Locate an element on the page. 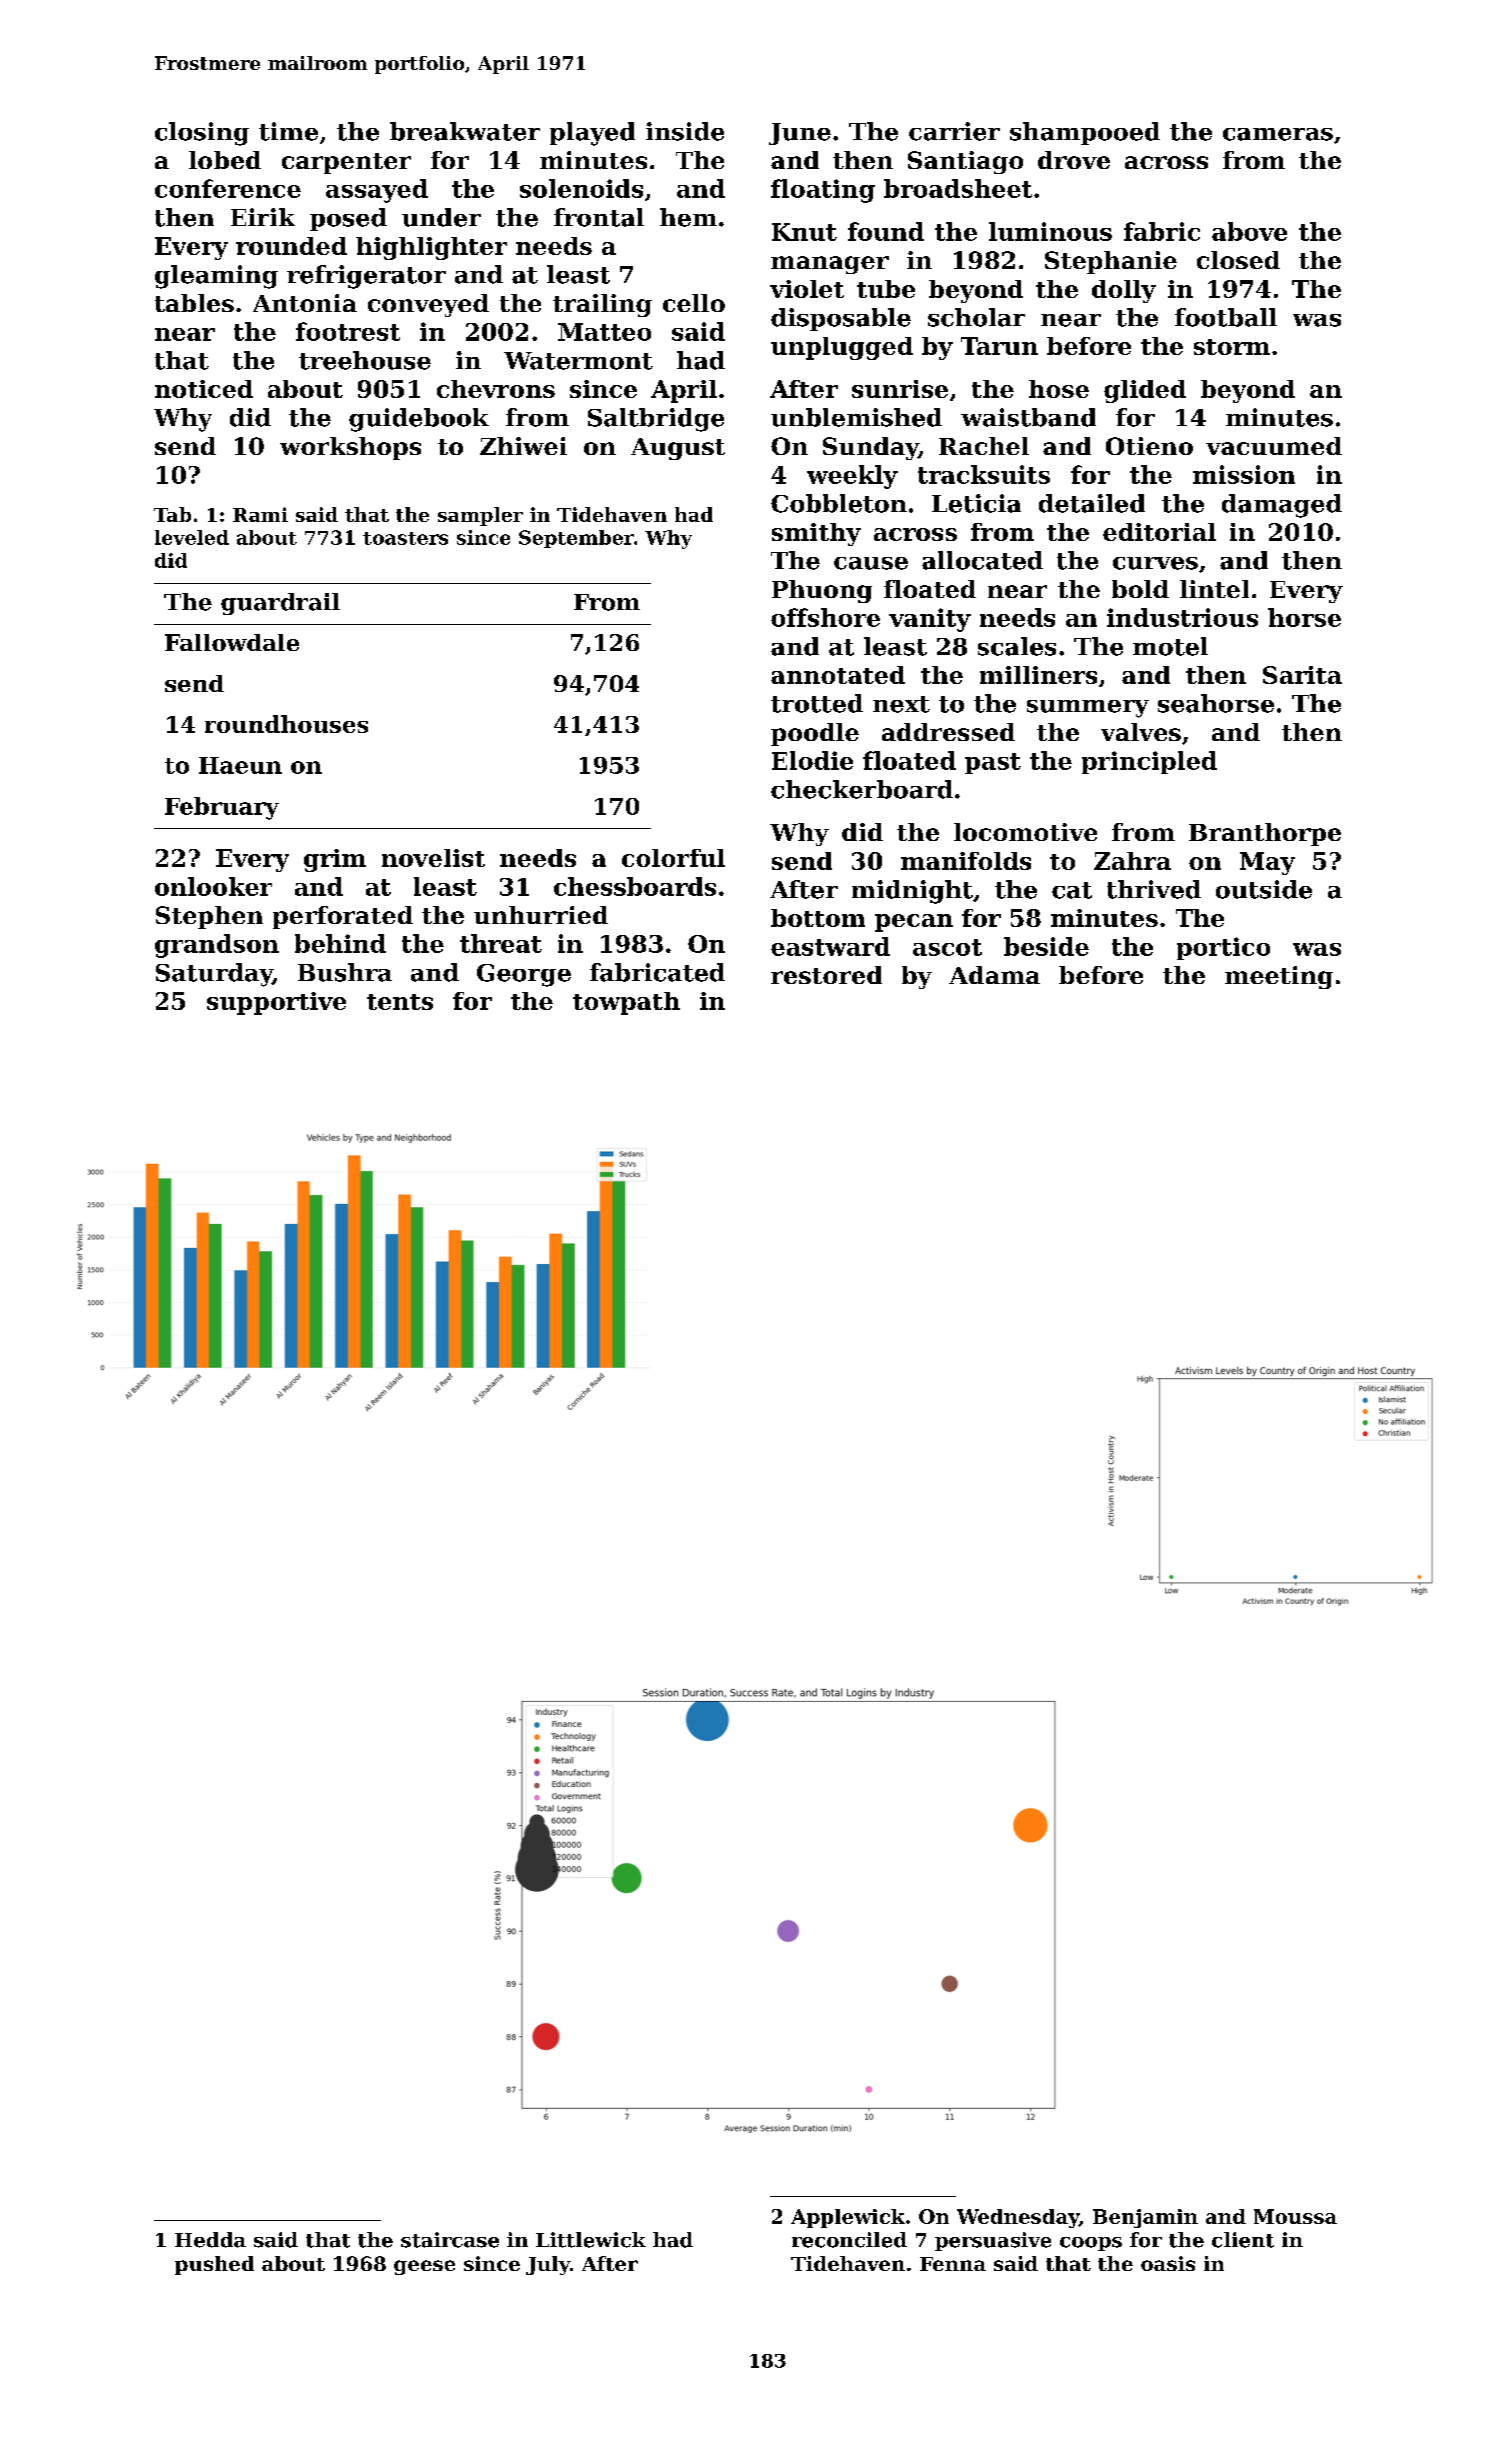  staircase is located at coordinates (450, 2240).
